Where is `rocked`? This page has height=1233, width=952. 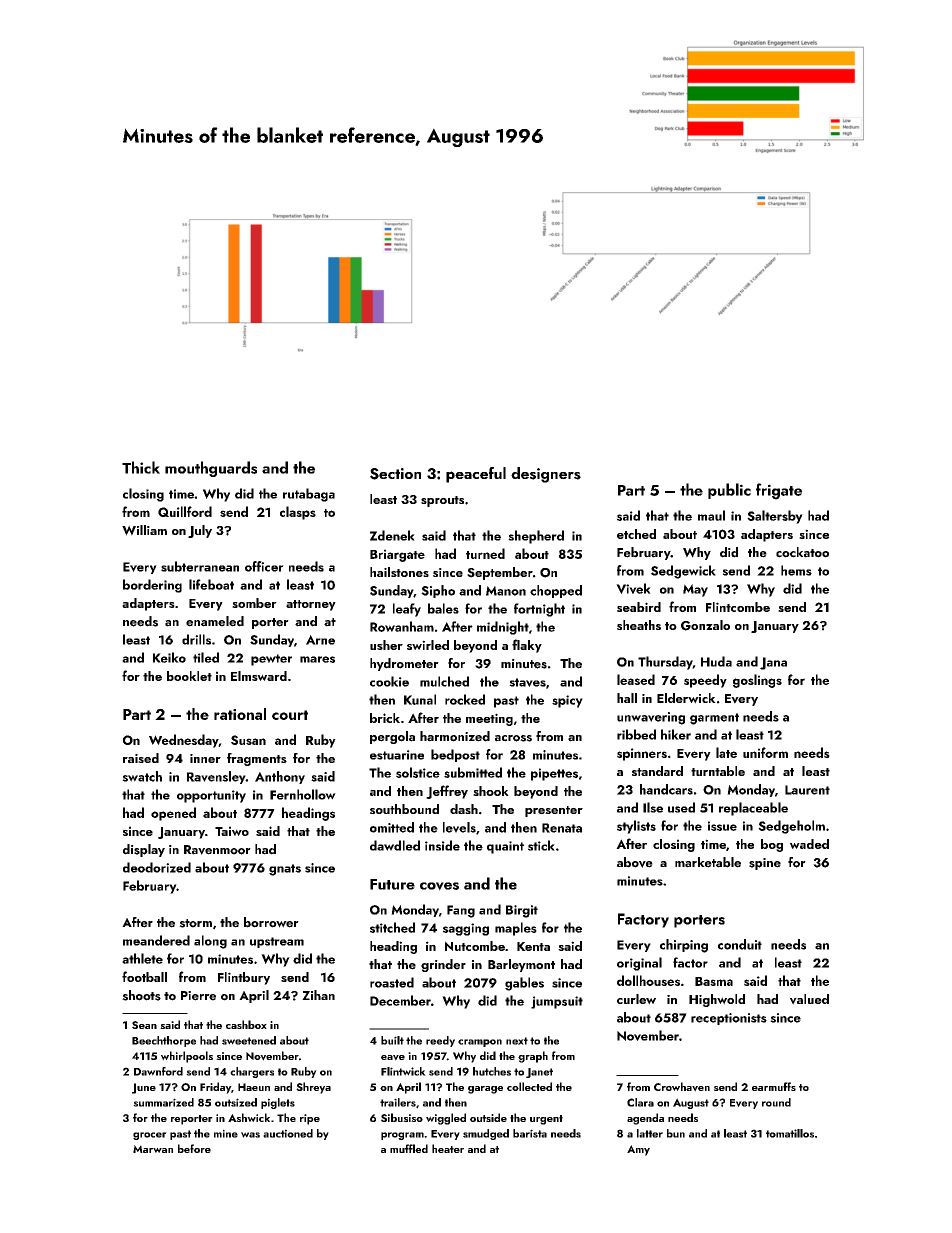
rocked is located at coordinates (465, 699).
